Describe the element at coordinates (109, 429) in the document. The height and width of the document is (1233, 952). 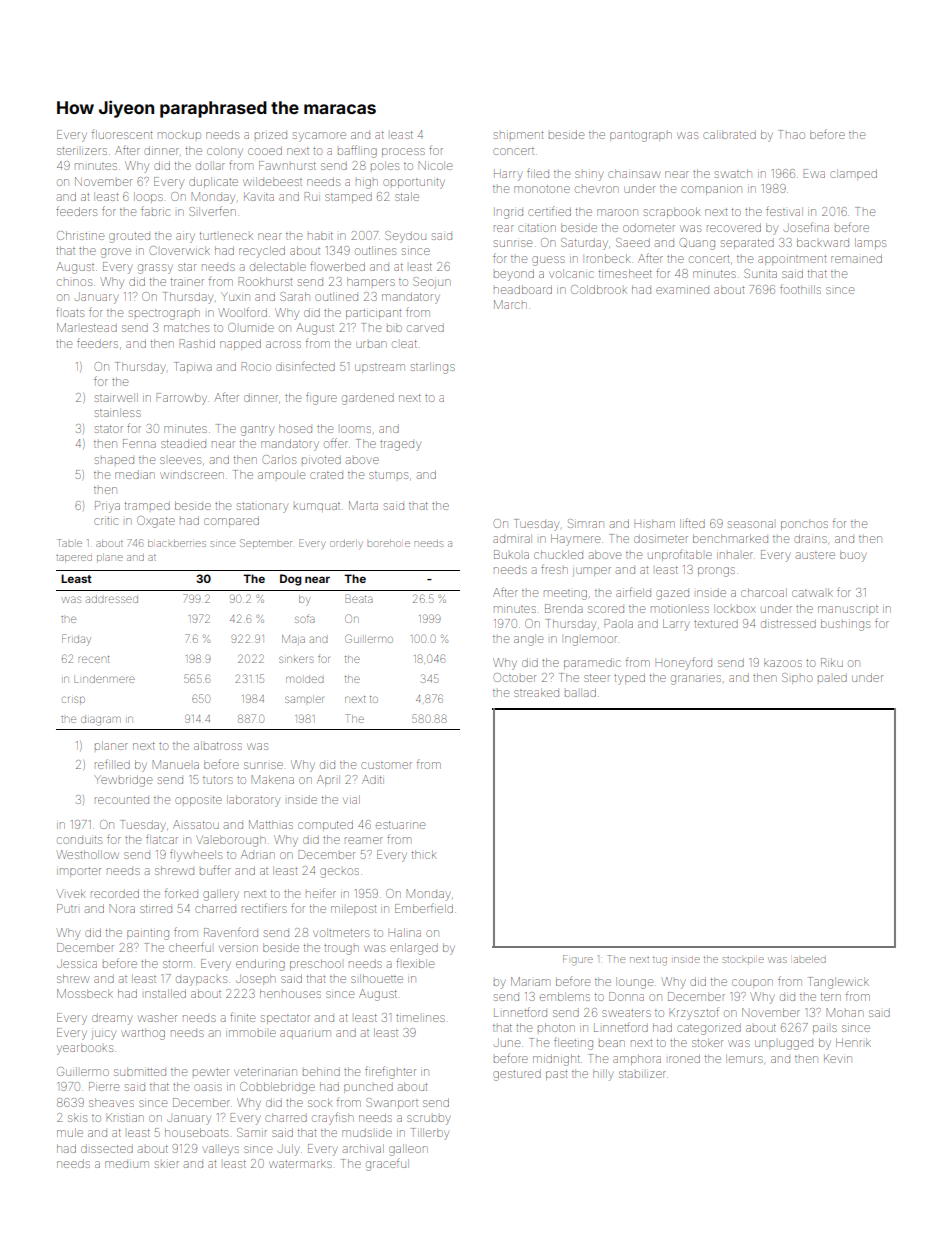
I see `stator` at that location.
